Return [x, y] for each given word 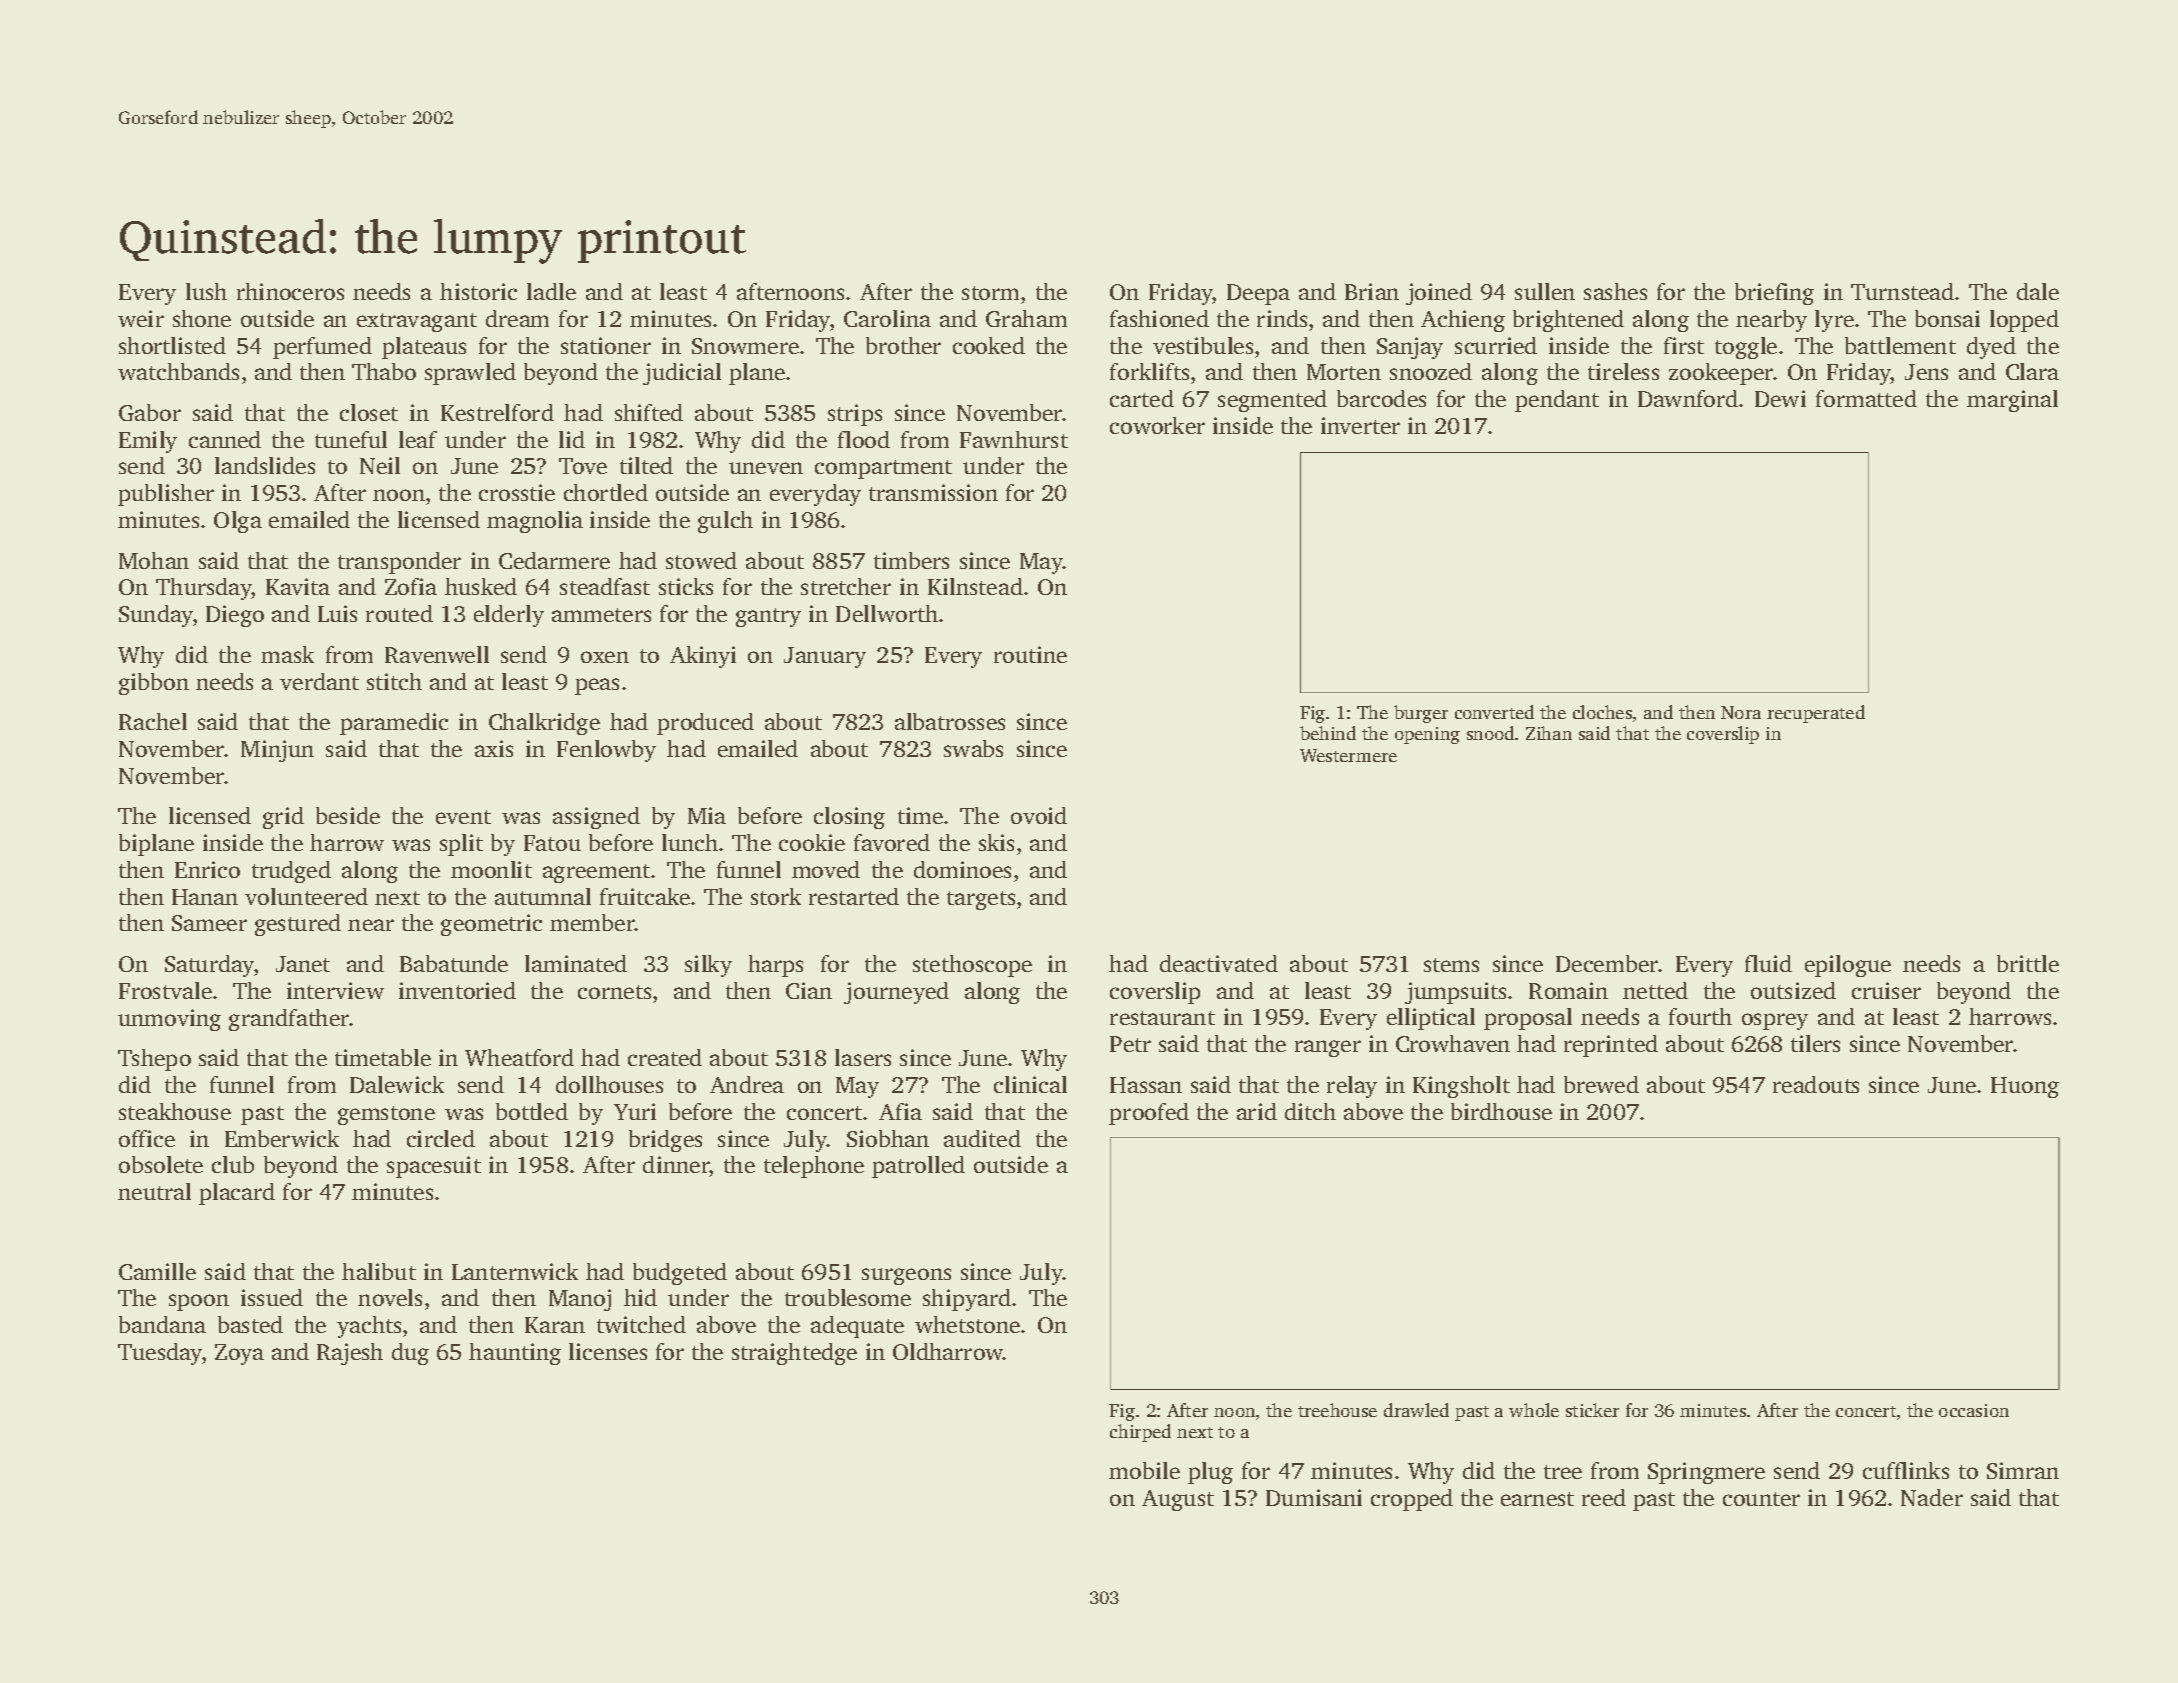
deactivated [1219, 963]
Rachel [153, 721]
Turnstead [1902, 291]
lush [206, 291]
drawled [1416, 1410]
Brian [1372, 291]
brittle [2028, 963]
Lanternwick [515, 1271]
